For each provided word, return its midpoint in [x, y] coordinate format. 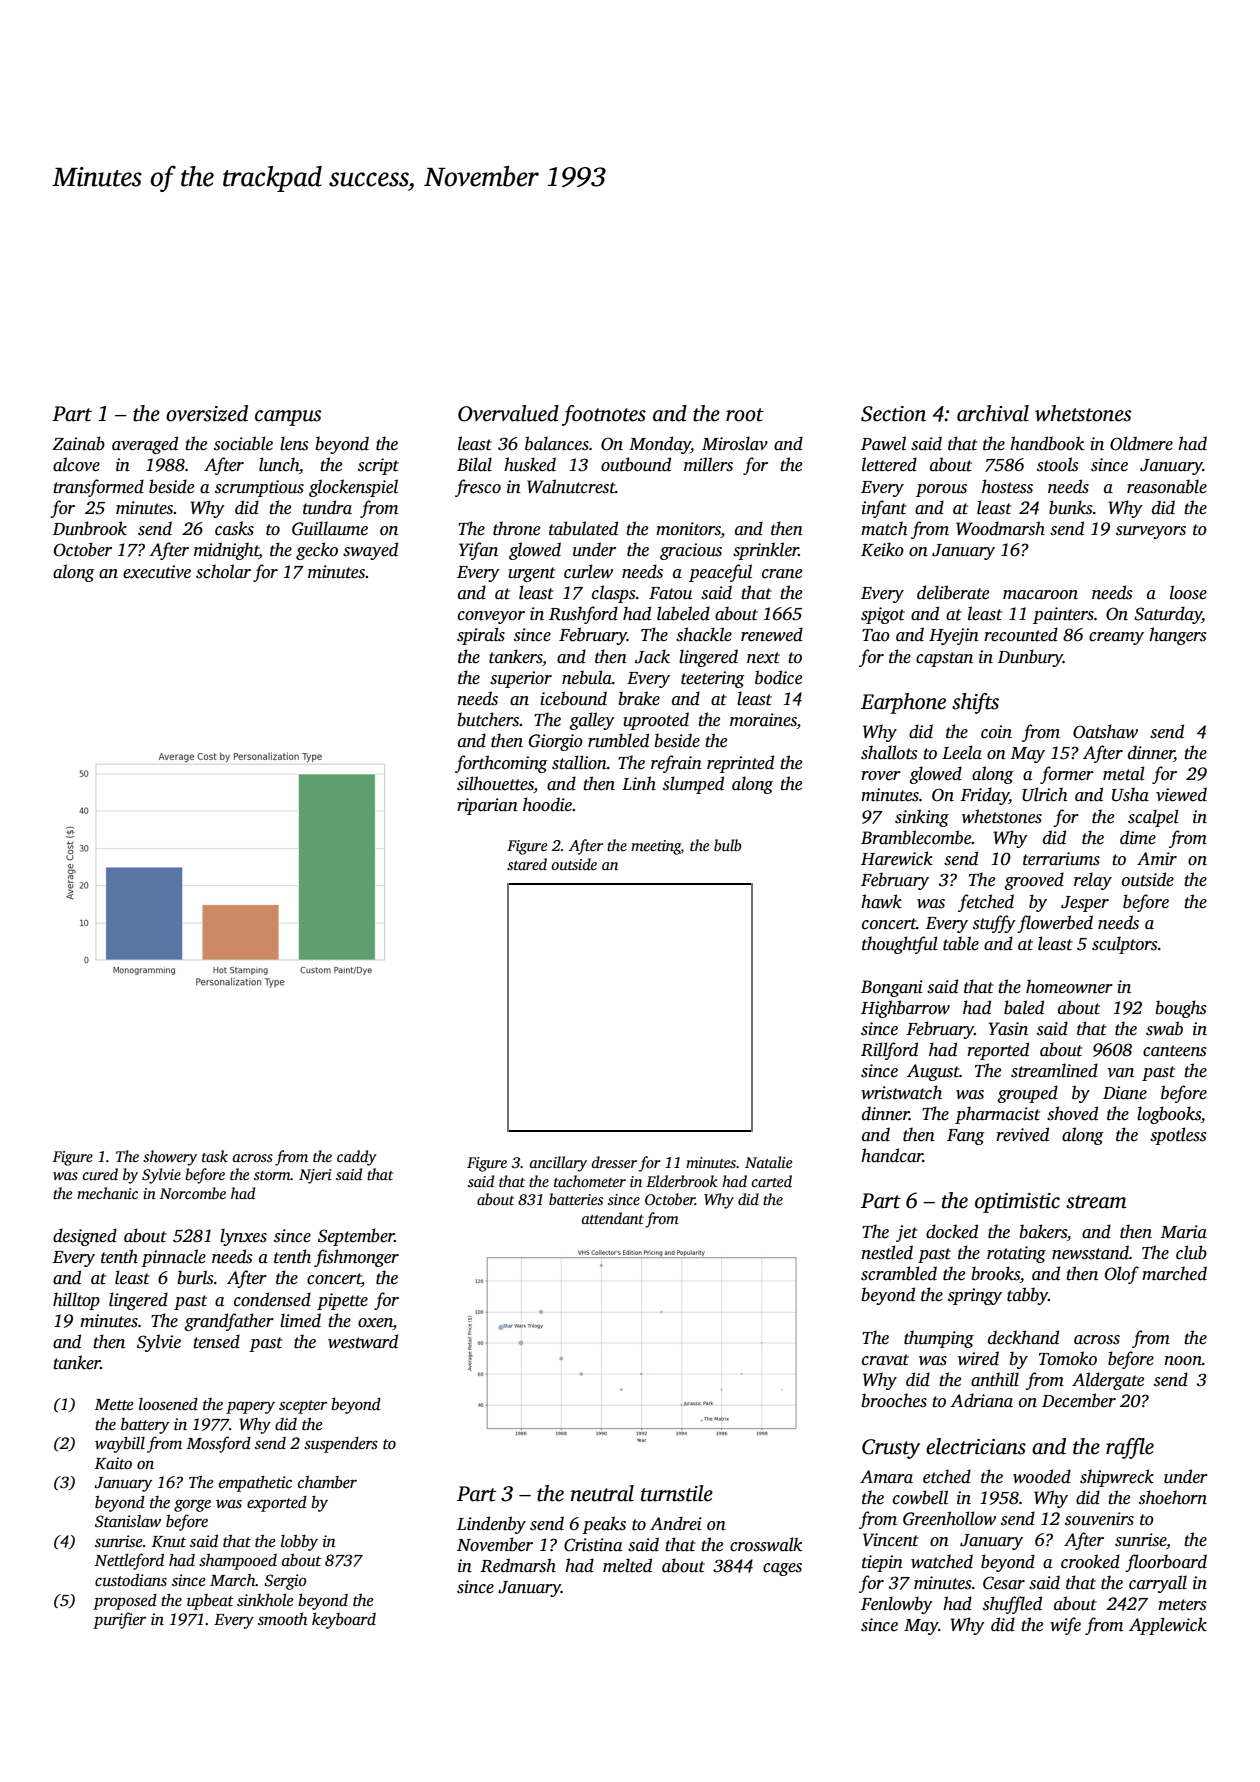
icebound [573, 698]
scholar [223, 571]
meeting [656, 847]
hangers [1177, 636]
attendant [612, 1218]
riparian [487, 806]
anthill [995, 1379]
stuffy [994, 924]
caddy [357, 1158]
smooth [282, 1619]
